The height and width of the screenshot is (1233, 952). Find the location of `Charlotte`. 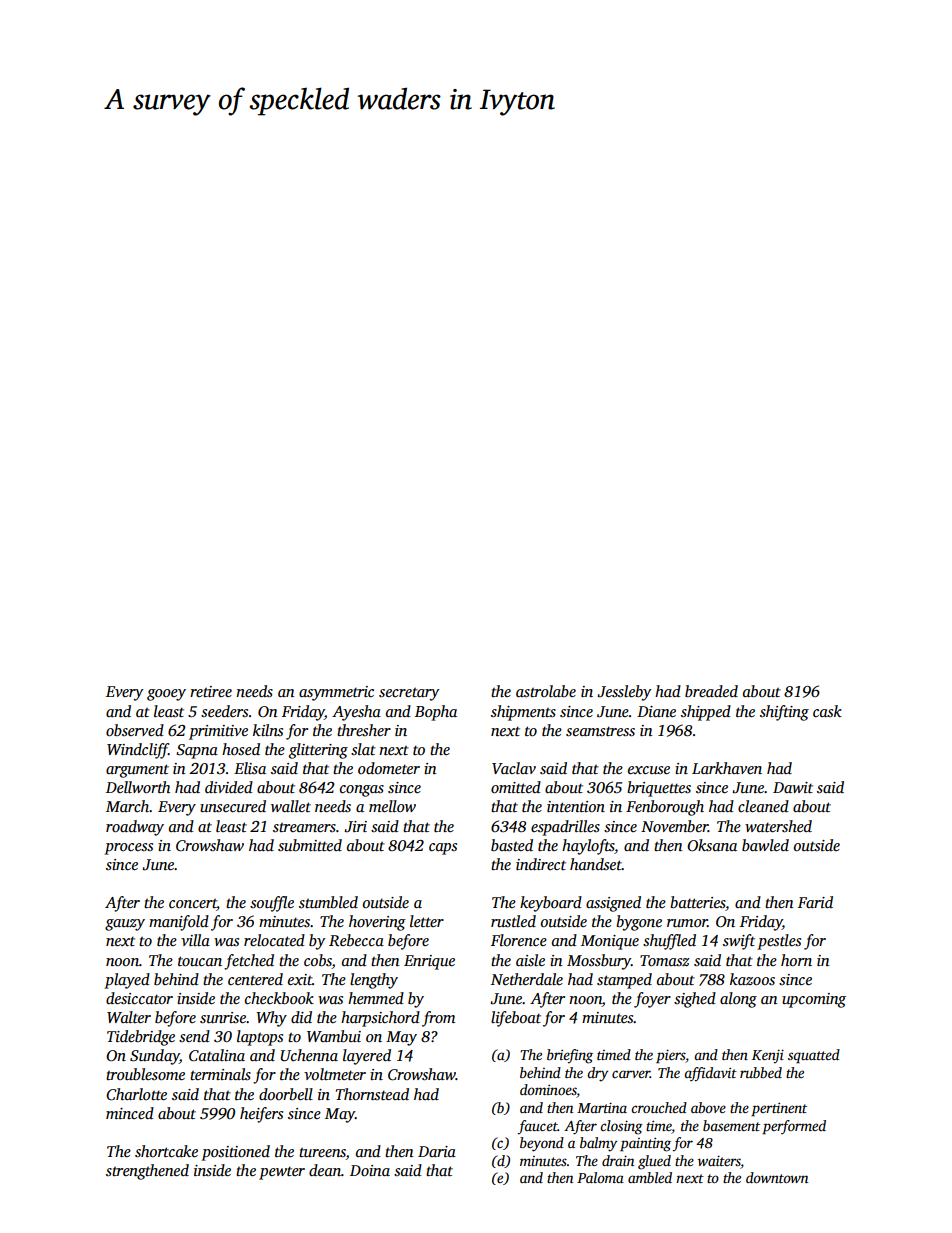

Charlotte is located at coordinates (136, 1094).
